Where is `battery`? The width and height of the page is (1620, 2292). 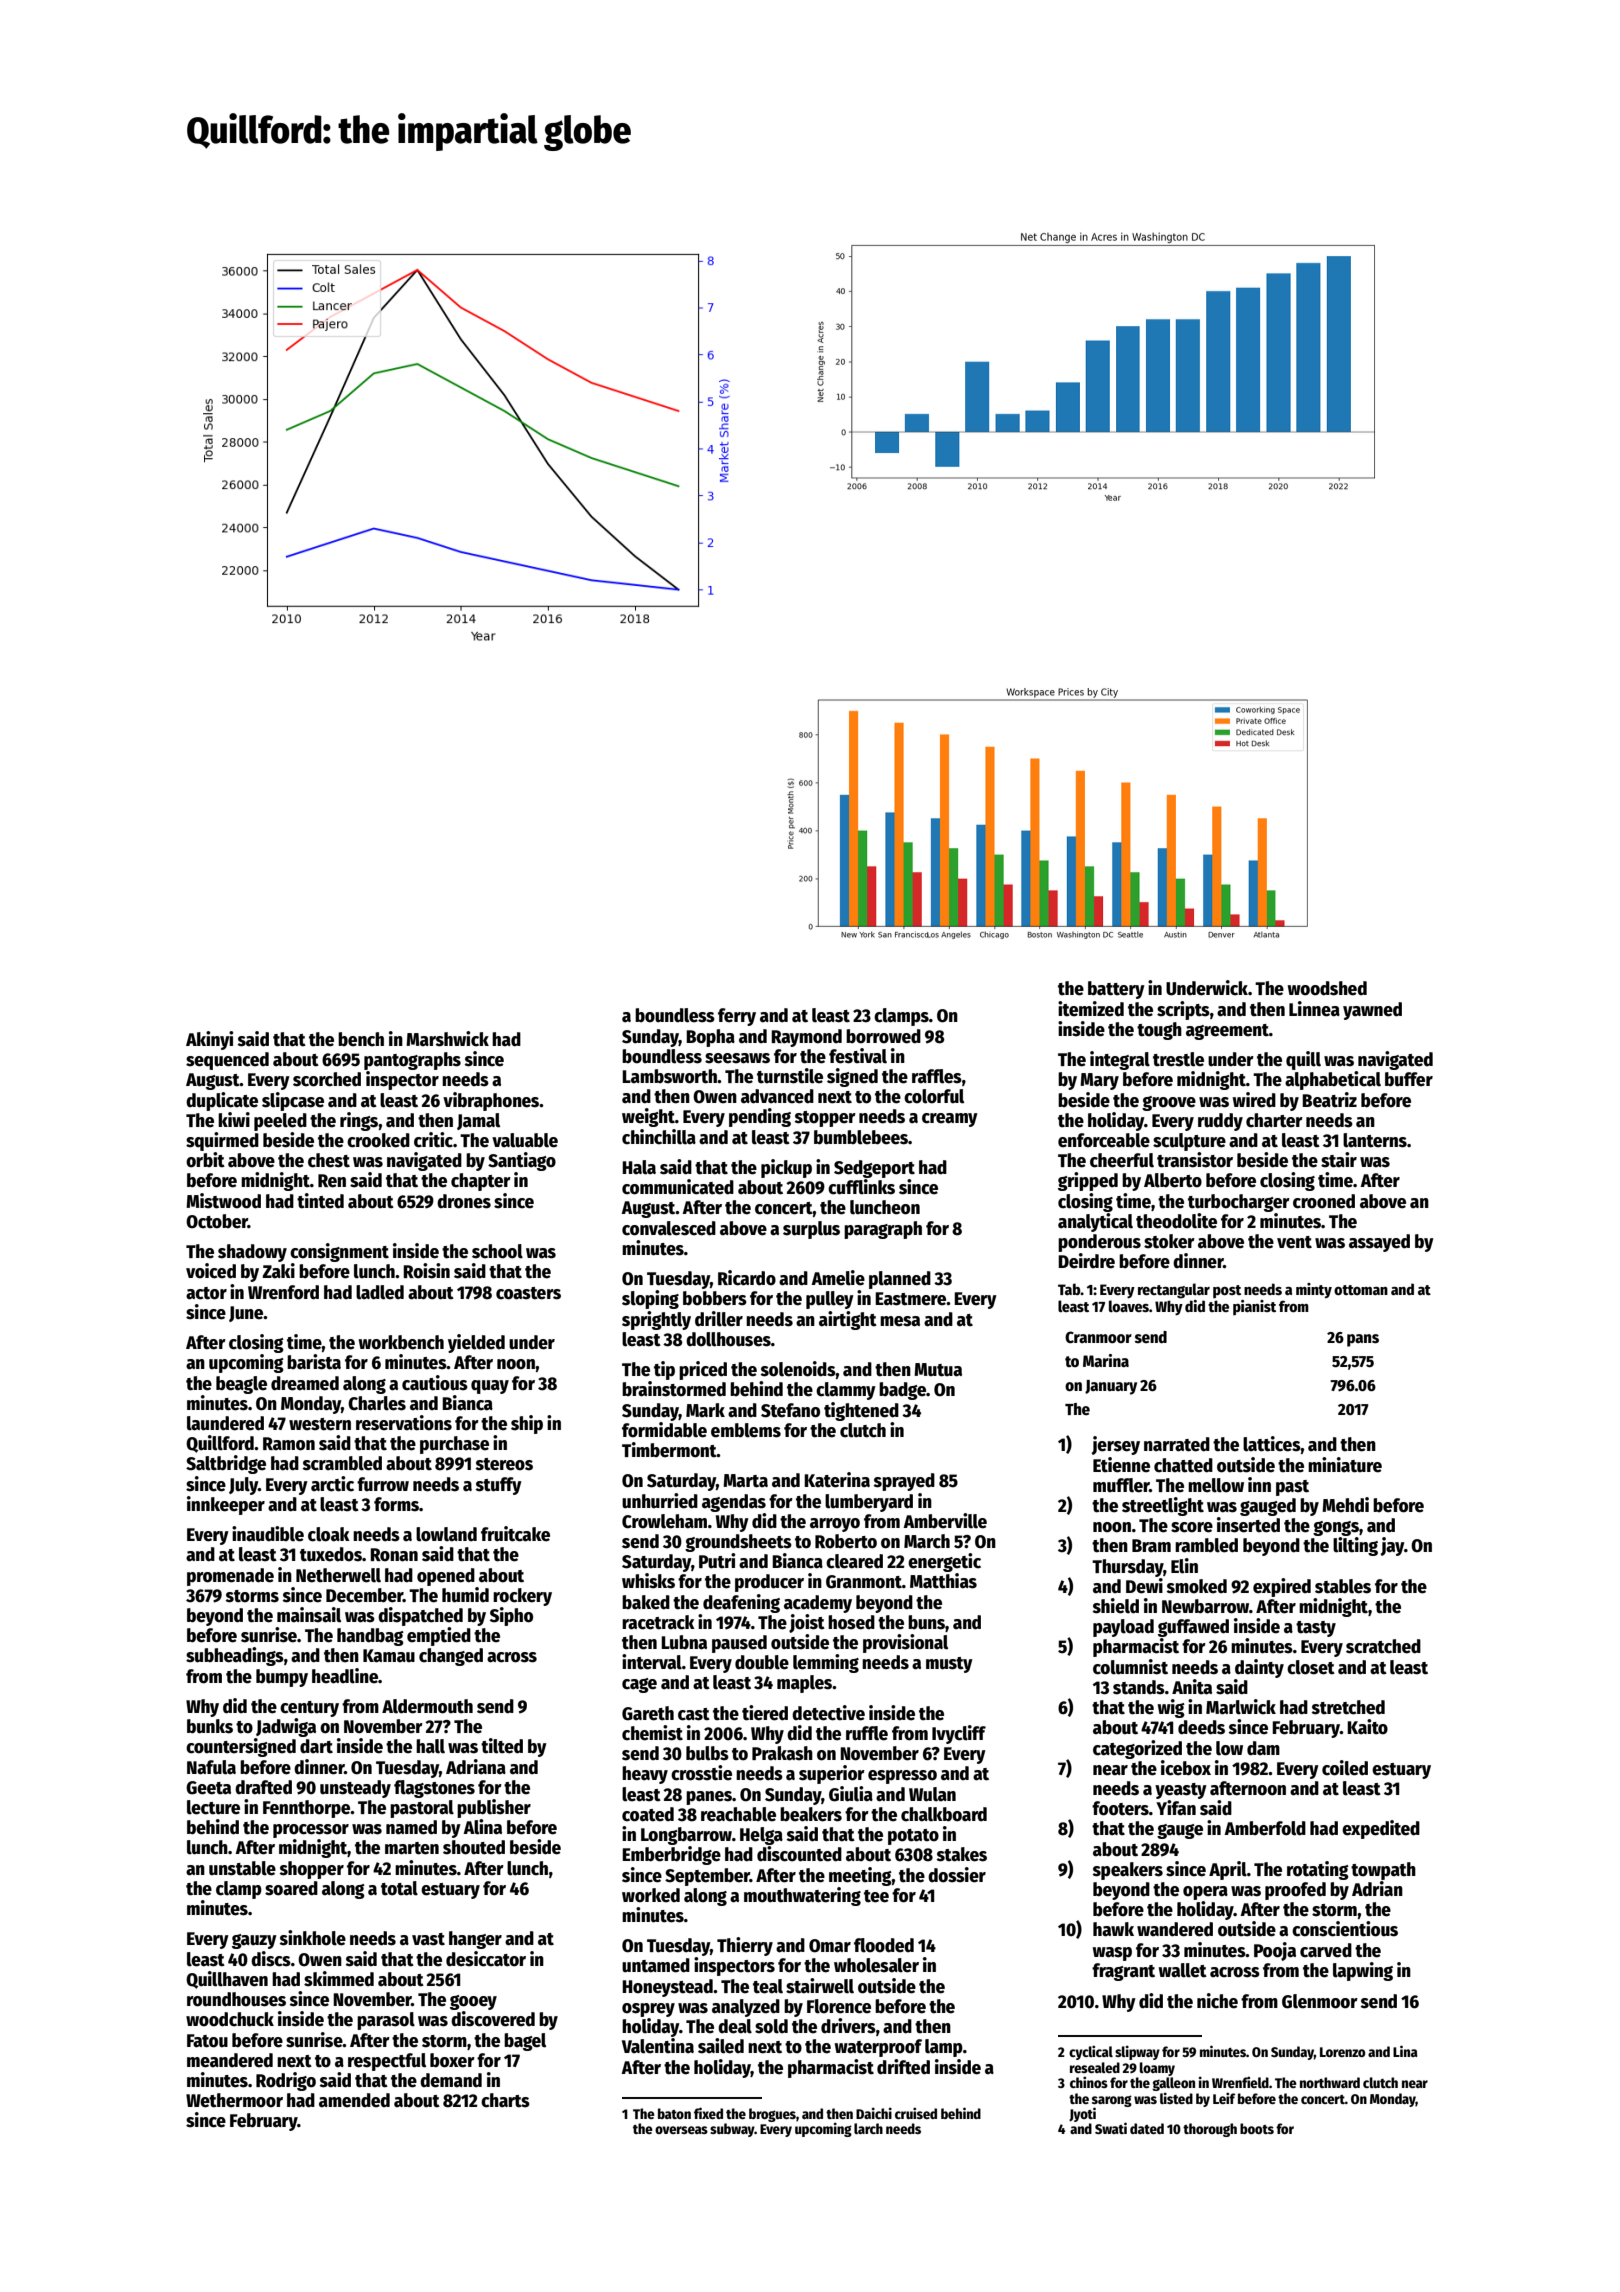 battery is located at coordinates (1116, 990).
